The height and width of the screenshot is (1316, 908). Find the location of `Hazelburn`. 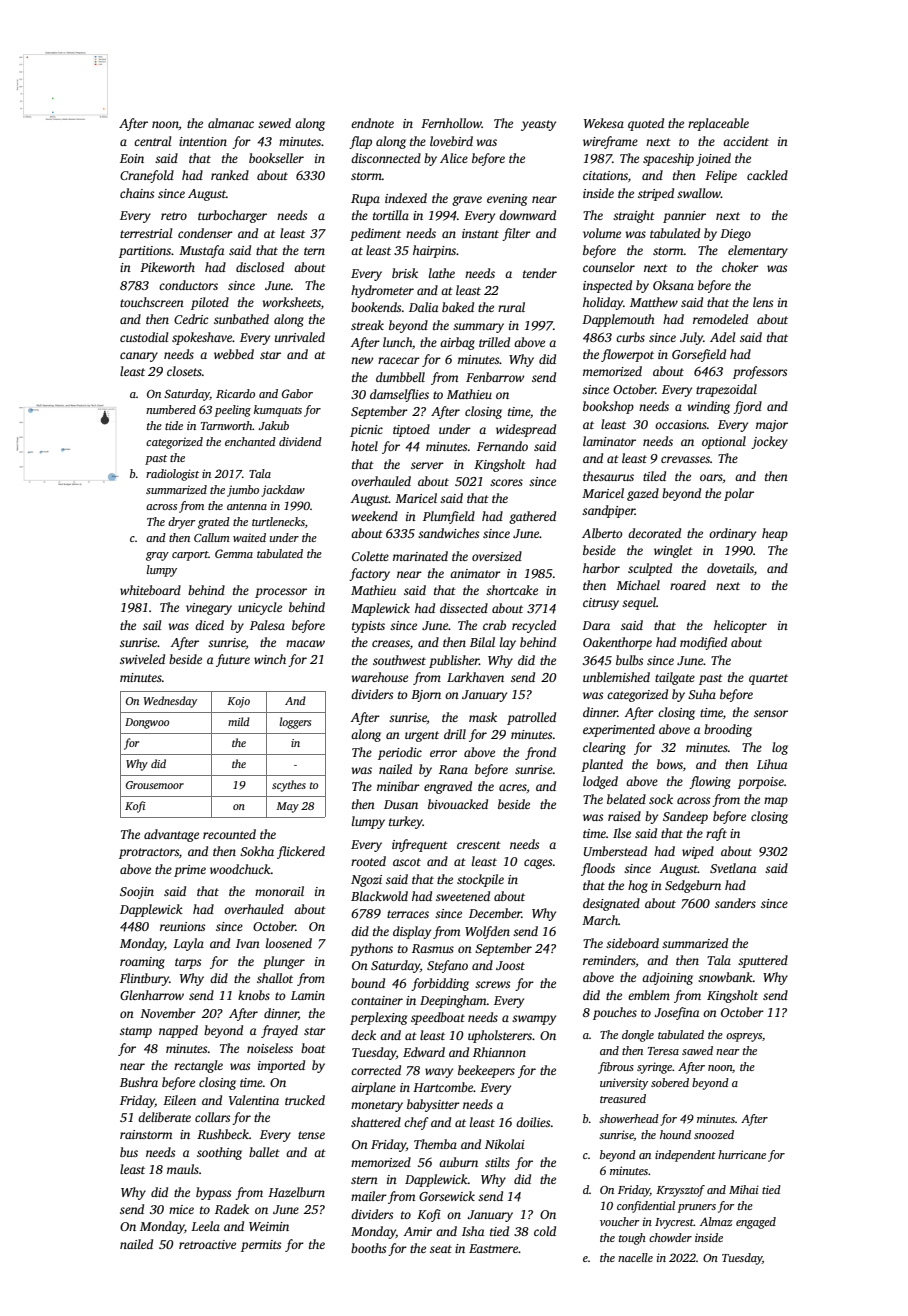

Hazelburn is located at coordinates (296, 1192).
